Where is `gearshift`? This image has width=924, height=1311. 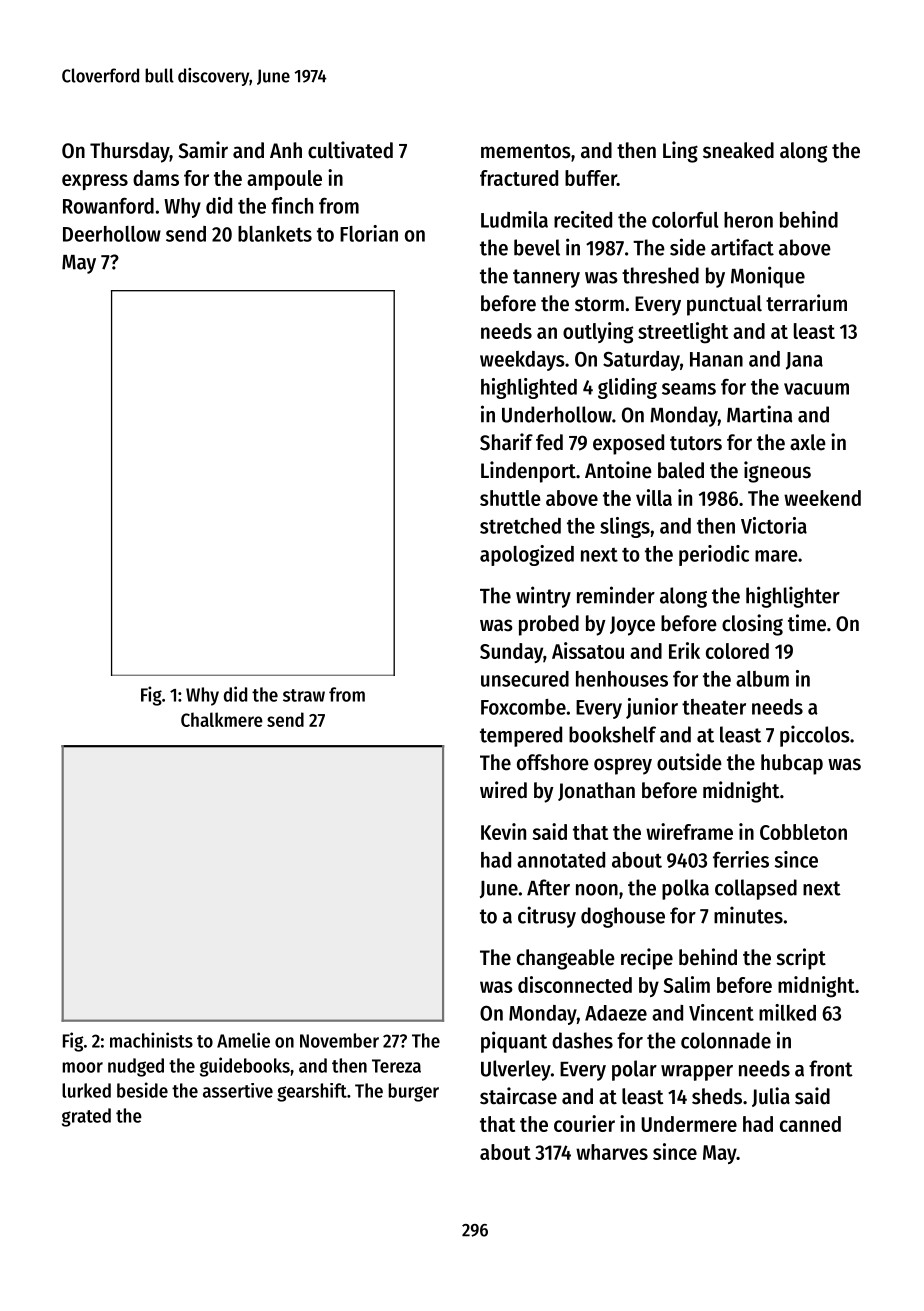 gearshift is located at coordinates (312, 1092).
